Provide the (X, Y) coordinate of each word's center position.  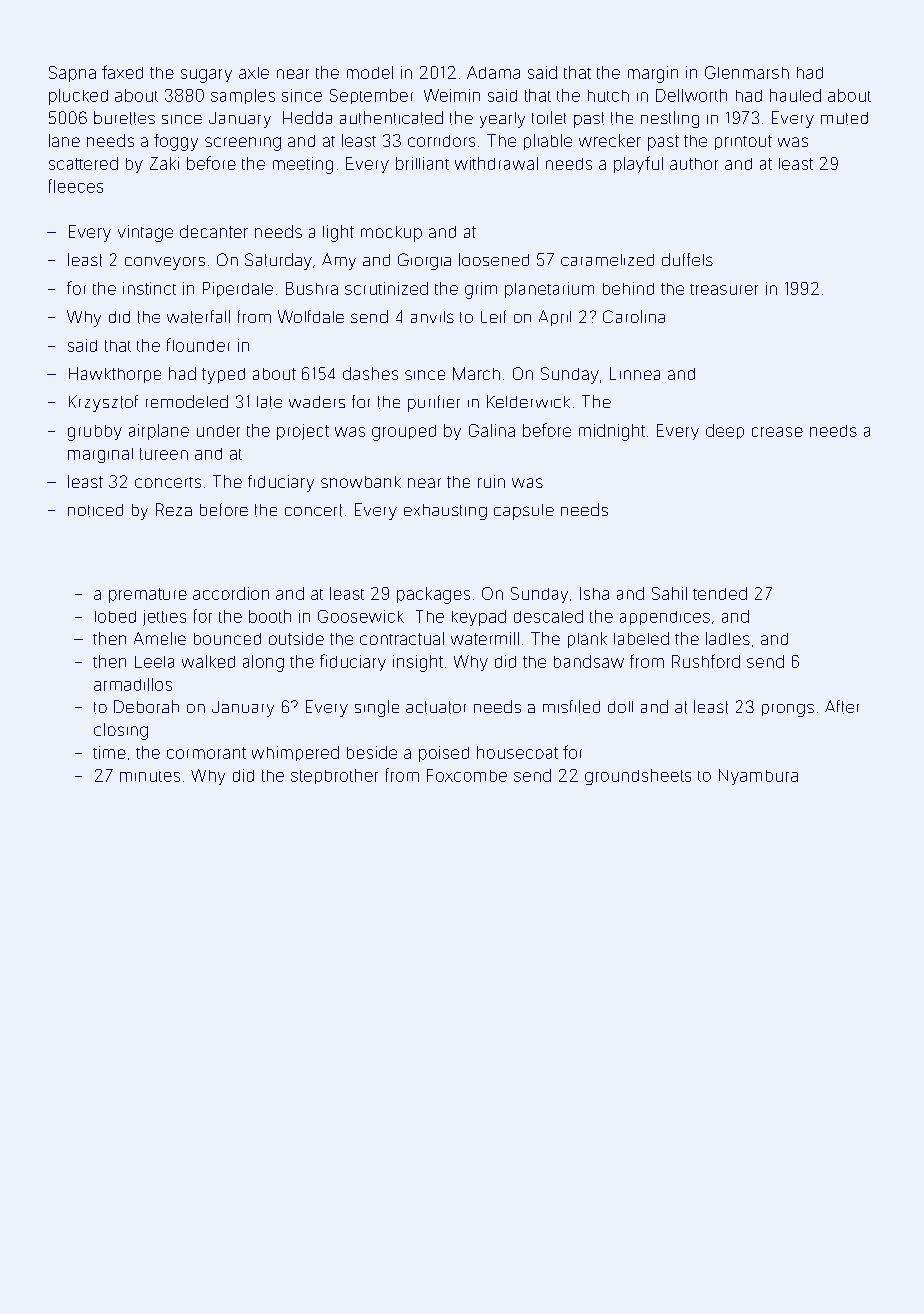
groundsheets (638, 777)
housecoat (517, 752)
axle (254, 73)
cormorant (206, 753)
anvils (432, 317)
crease (777, 432)
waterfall (198, 317)
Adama (493, 72)
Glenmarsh (747, 72)
